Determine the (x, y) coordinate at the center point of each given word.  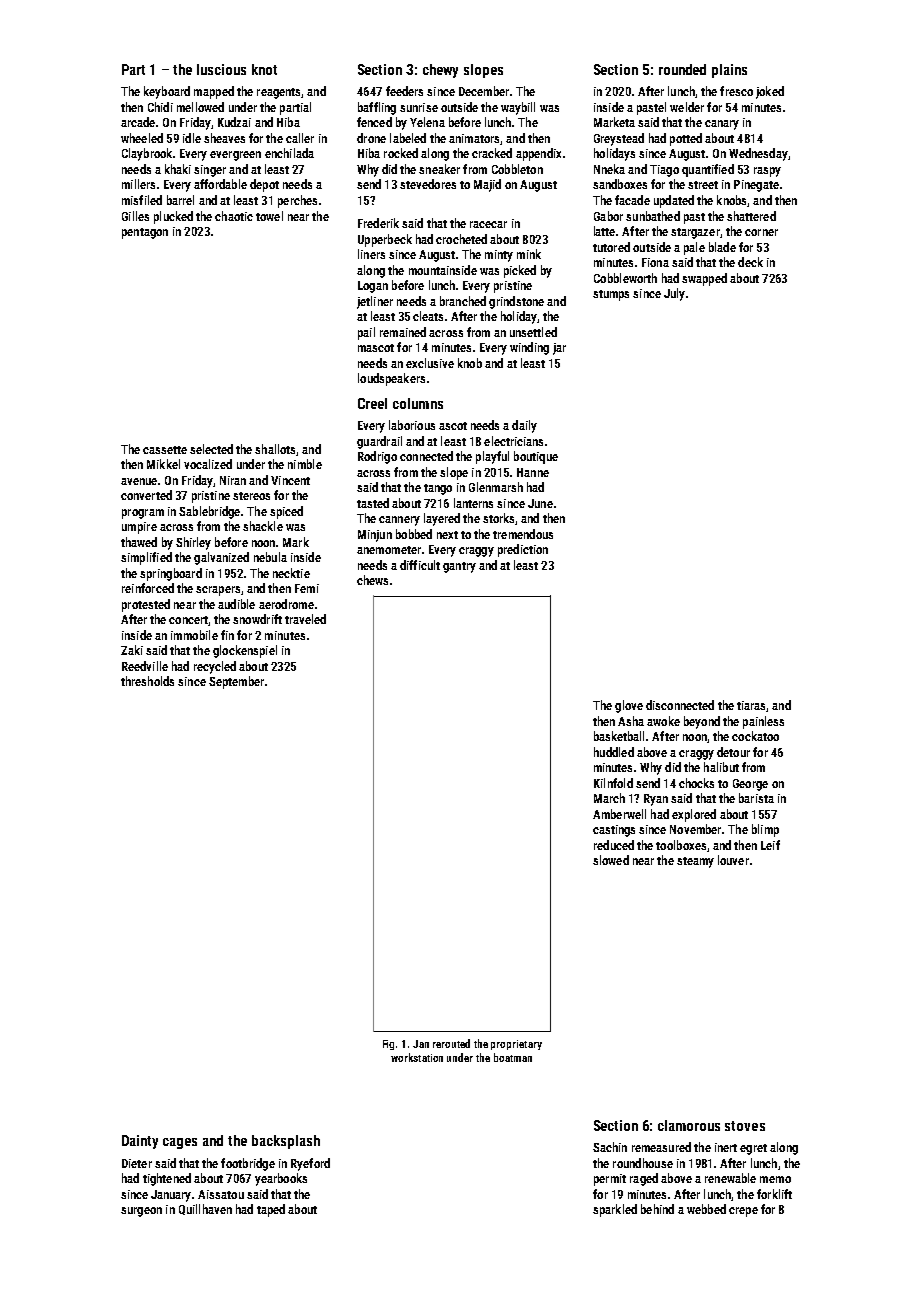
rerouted (451, 1043)
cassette (165, 450)
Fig (388, 1045)
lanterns (473, 503)
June (540, 503)
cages (180, 1143)
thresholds (147, 681)
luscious (221, 69)
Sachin (610, 1147)
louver (733, 860)
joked (770, 92)
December (484, 91)
